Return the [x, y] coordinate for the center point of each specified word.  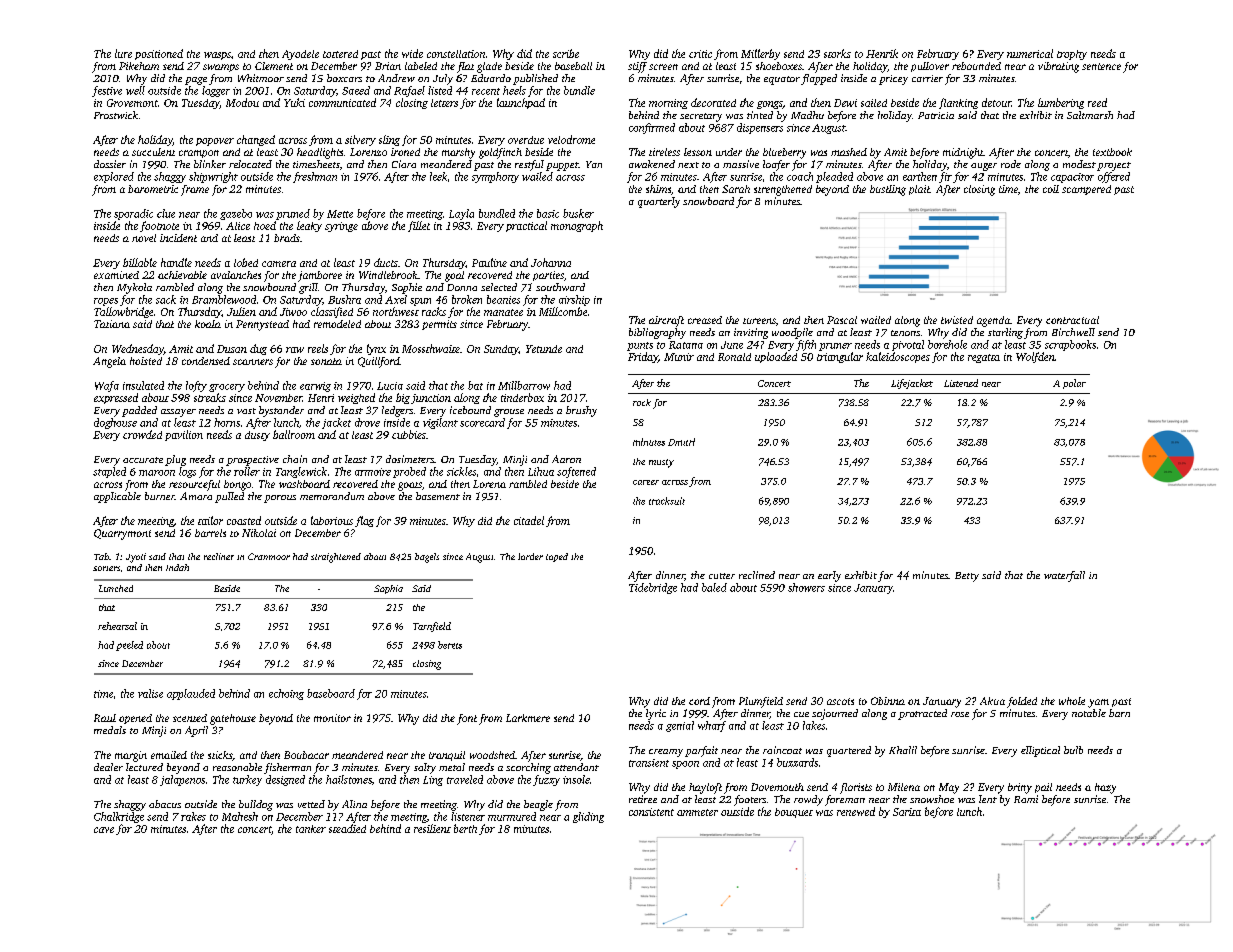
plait [919, 190]
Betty [967, 577]
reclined [757, 575]
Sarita [907, 812]
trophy [1072, 55]
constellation [456, 54]
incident [178, 238]
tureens [759, 321]
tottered [340, 54]
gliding [588, 817]
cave [104, 830]
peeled [129, 646]
